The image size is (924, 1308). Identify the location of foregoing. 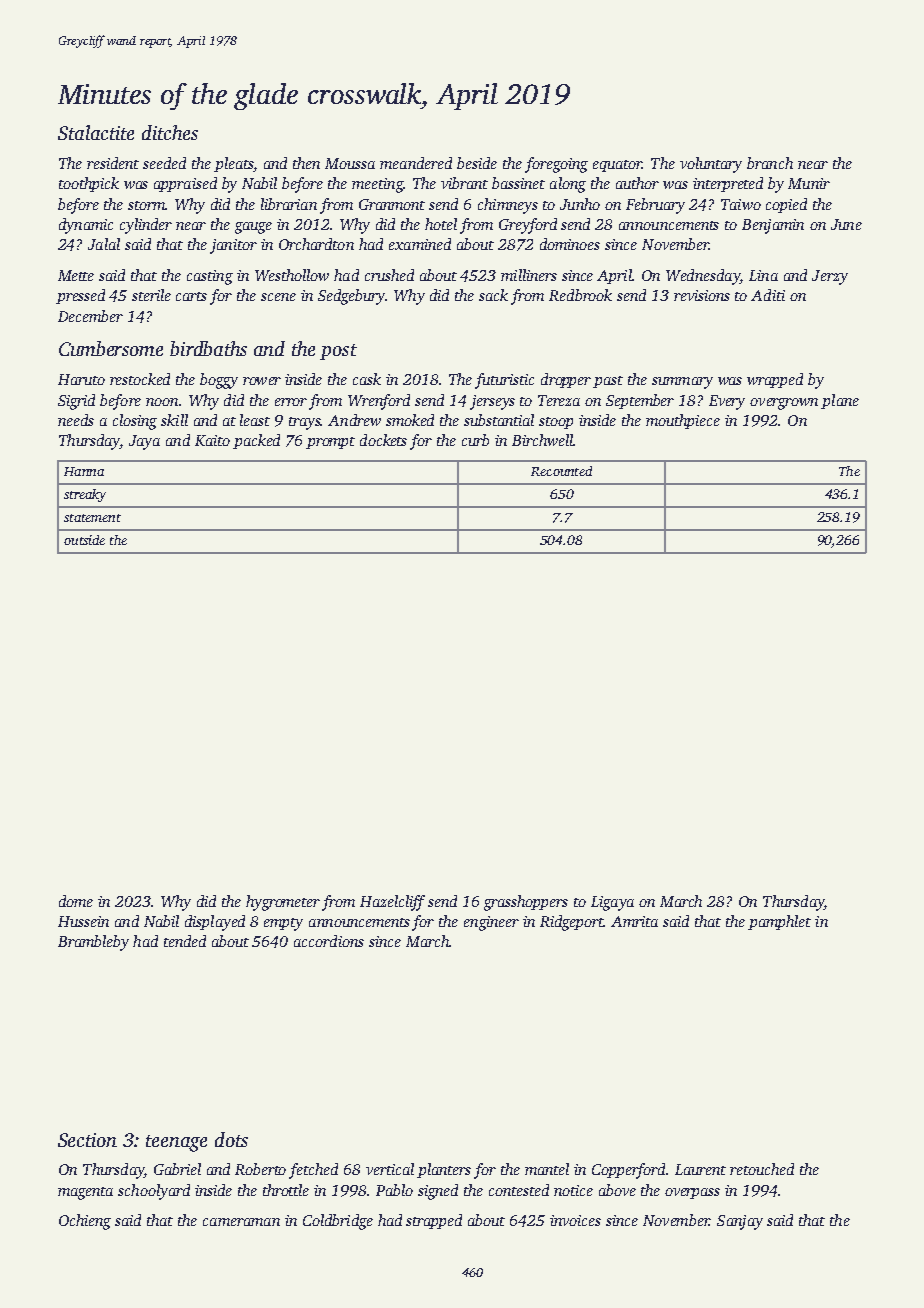
(556, 165).
